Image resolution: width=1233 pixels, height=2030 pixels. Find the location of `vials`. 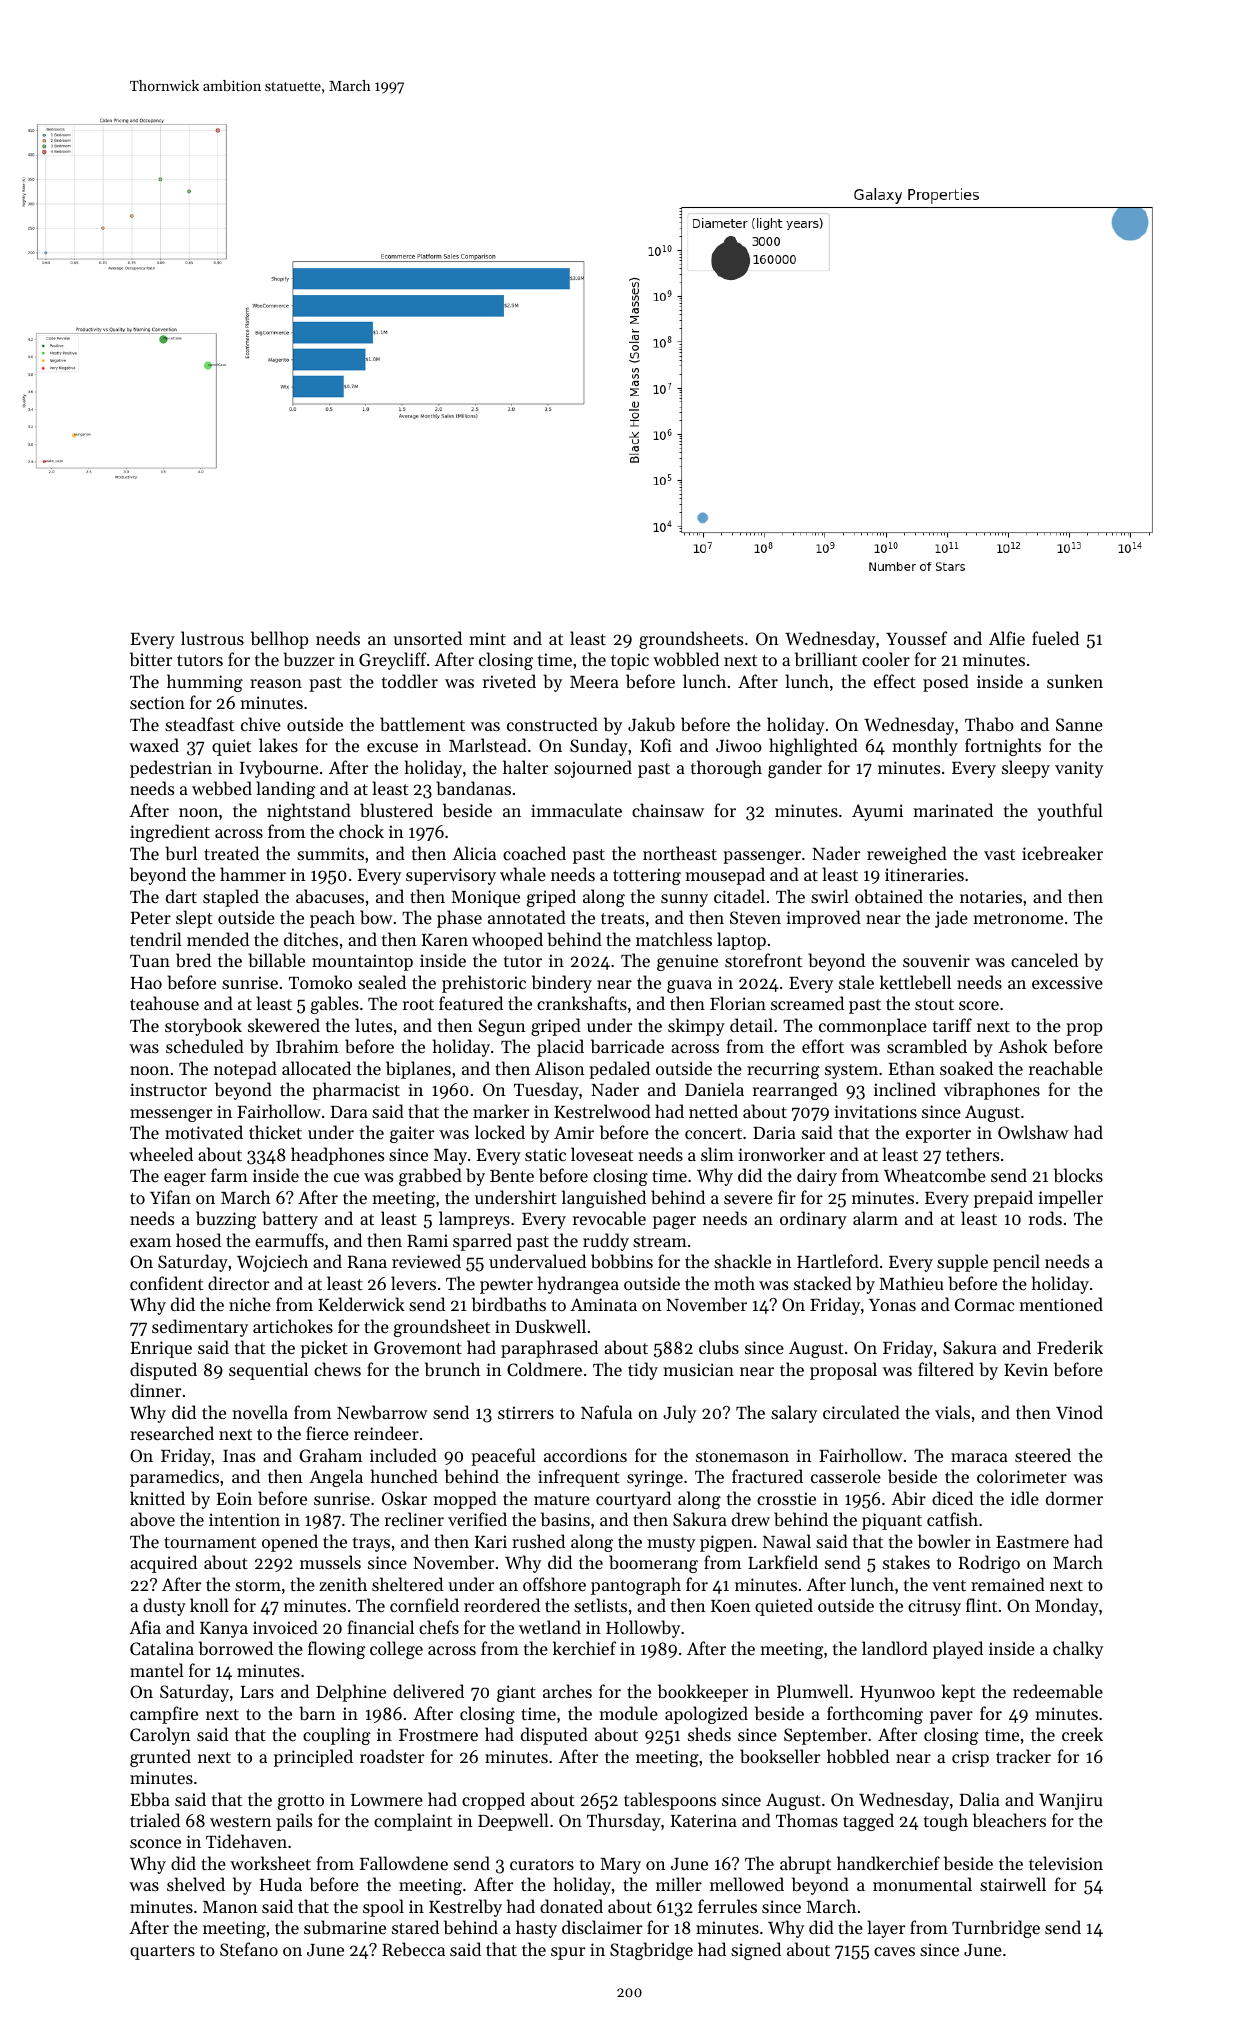

vials is located at coordinates (952, 1412).
